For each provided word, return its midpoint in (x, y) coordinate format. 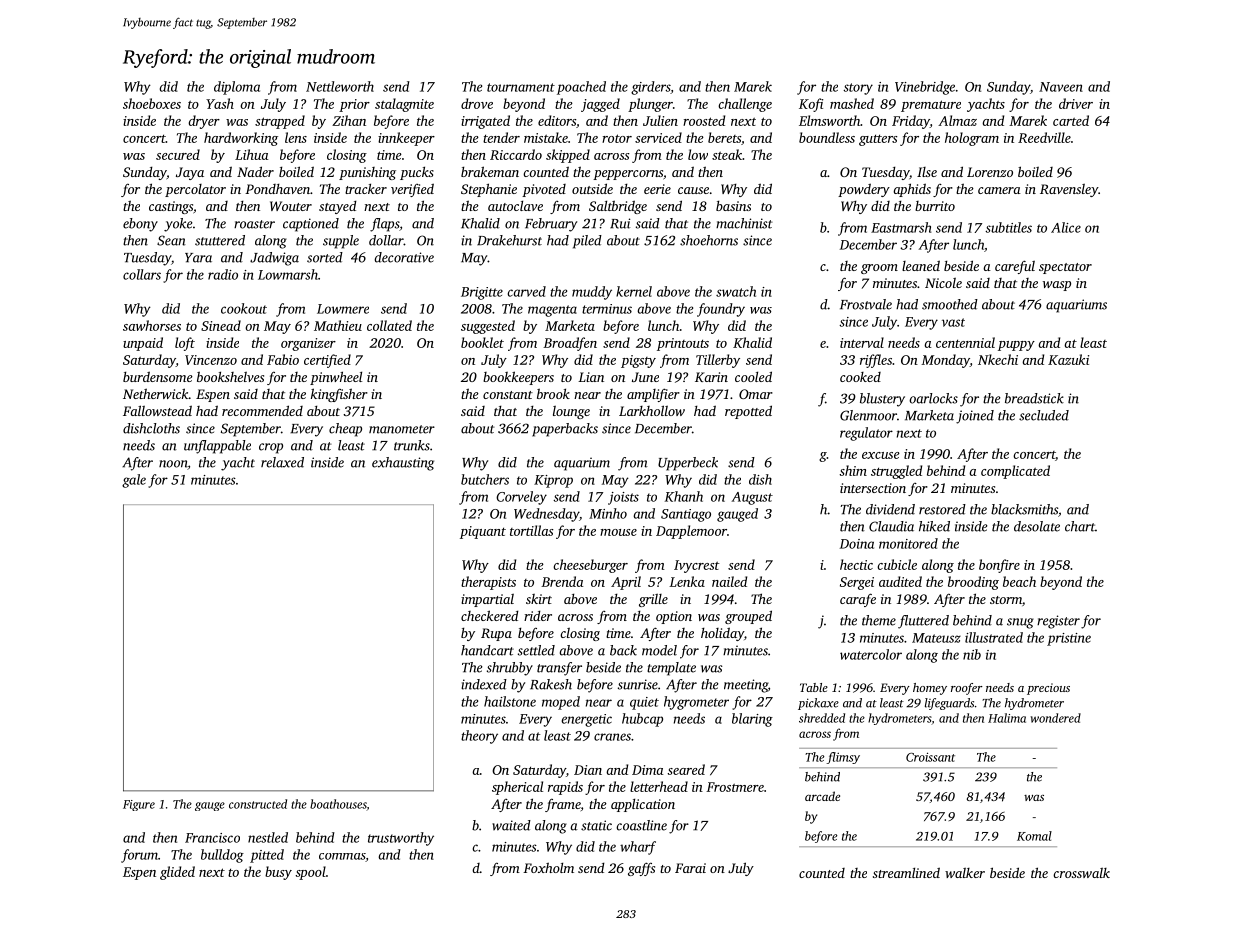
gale (134, 481)
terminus (607, 309)
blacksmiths (1024, 509)
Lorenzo (990, 172)
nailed (729, 581)
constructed (258, 804)
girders (650, 88)
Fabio (283, 359)
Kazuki (1068, 359)
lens (296, 137)
